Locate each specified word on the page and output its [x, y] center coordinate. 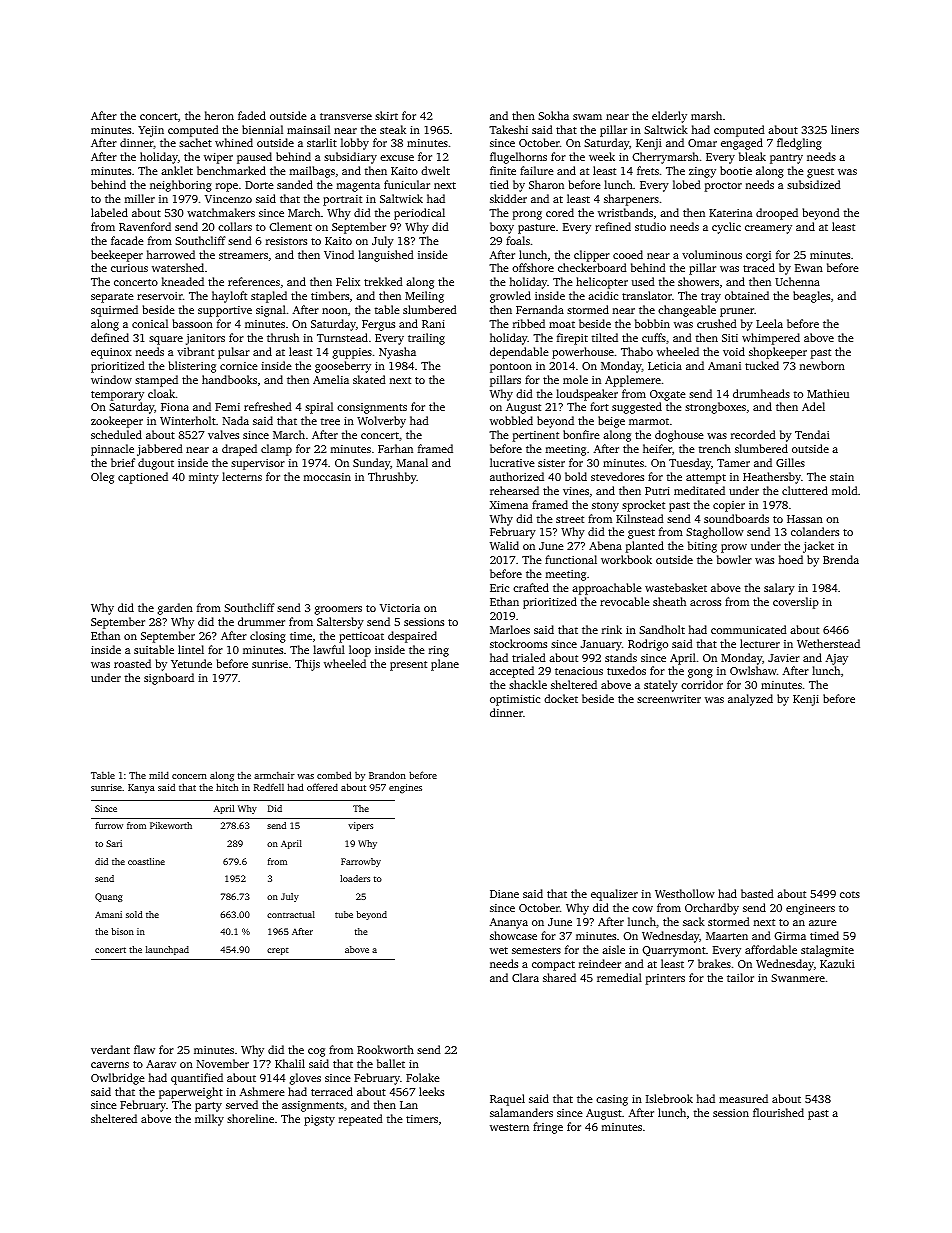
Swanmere [798, 978]
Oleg [102, 478]
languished [385, 256]
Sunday [371, 464]
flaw [144, 1049]
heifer [657, 448]
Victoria [400, 608]
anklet [177, 170]
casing [612, 1100]
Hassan [805, 519]
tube [344, 914]
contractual [291, 914]
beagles [811, 297]
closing [268, 637]
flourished [778, 1112]
